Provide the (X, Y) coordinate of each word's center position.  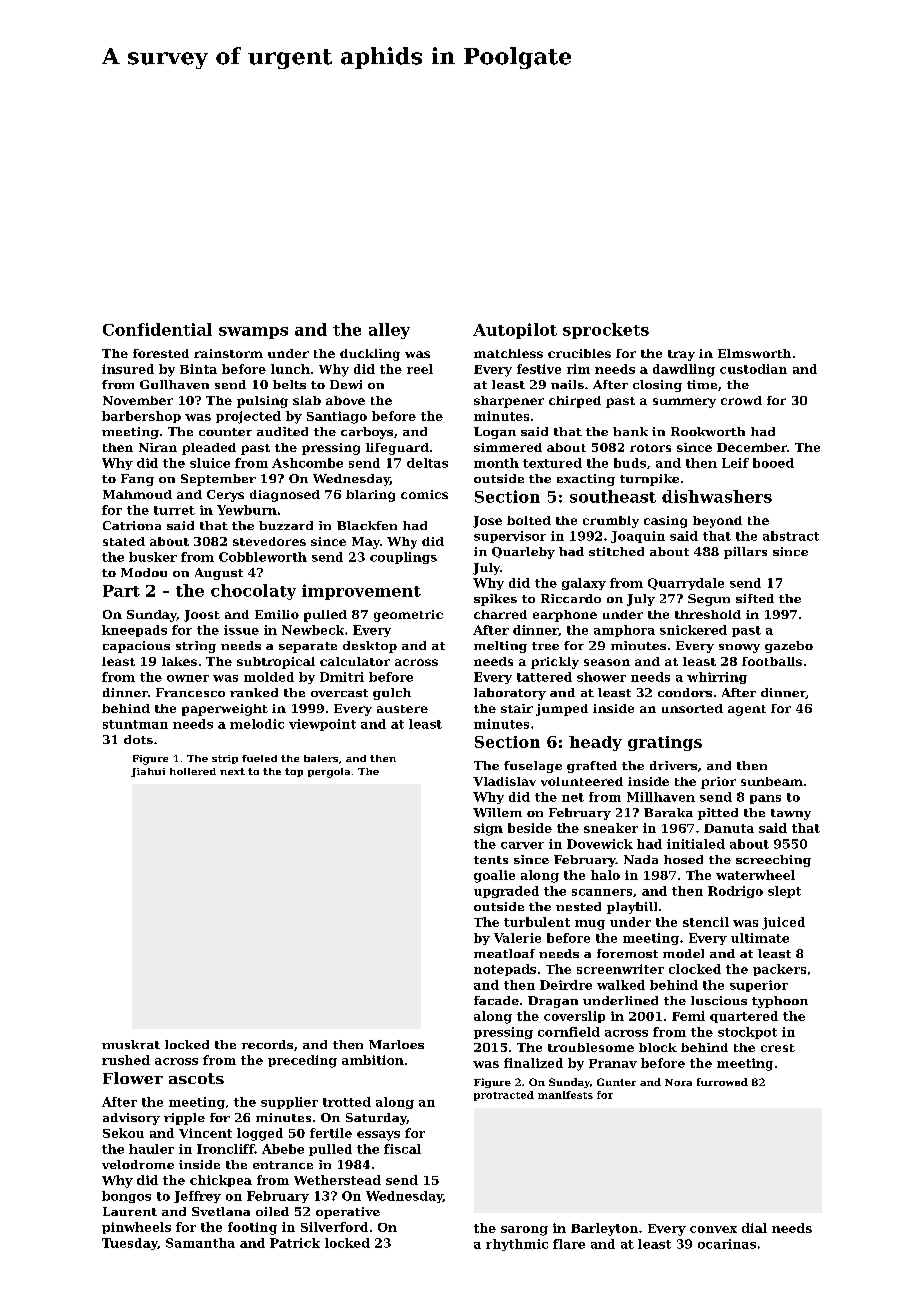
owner (188, 678)
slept (784, 892)
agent (747, 710)
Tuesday (130, 1244)
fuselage (533, 767)
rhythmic (517, 1245)
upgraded (506, 892)
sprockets (606, 331)
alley (389, 331)
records (267, 1044)
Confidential (157, 329)
